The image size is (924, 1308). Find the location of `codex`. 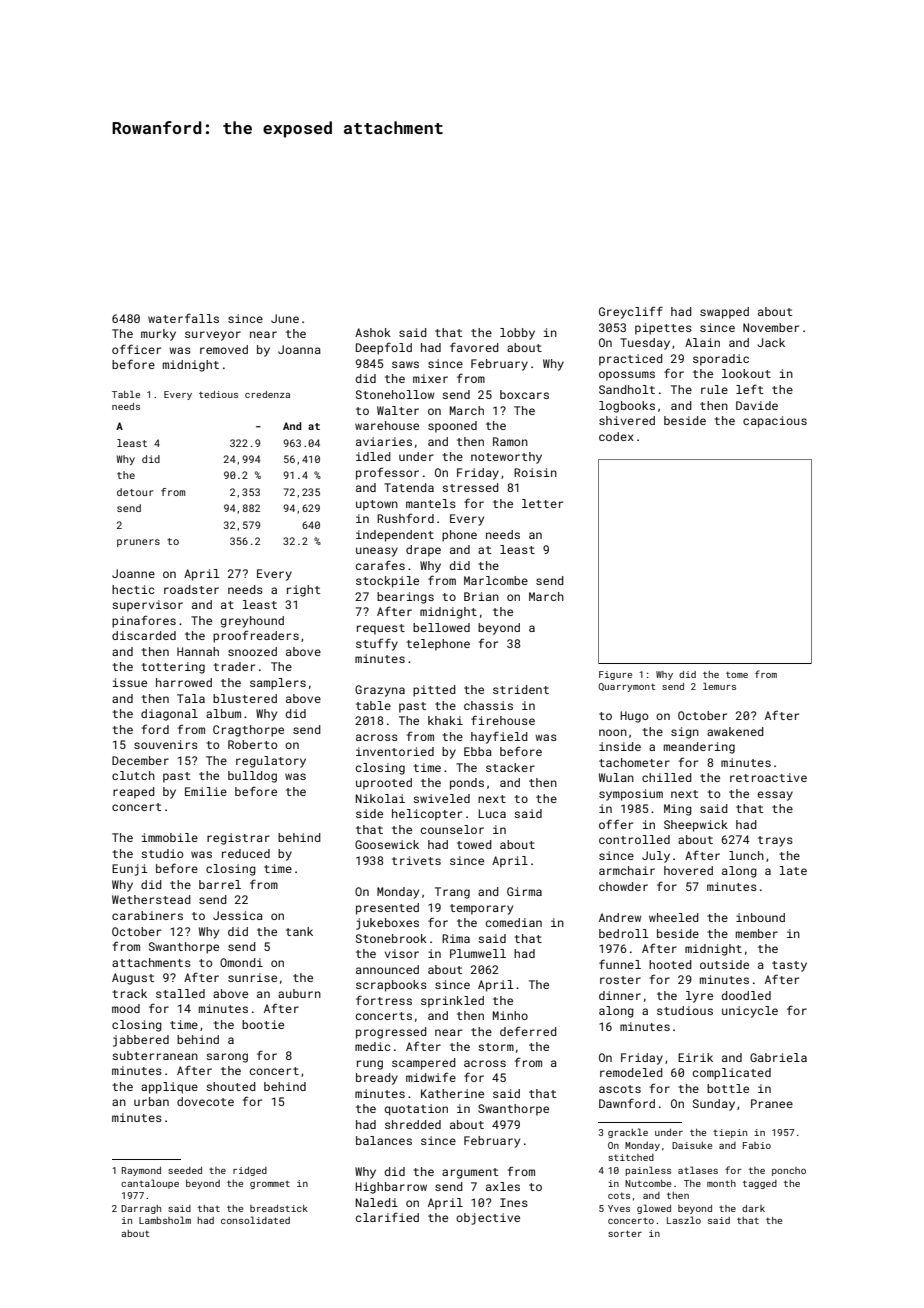

codex is located at coordinates (616, 436).
